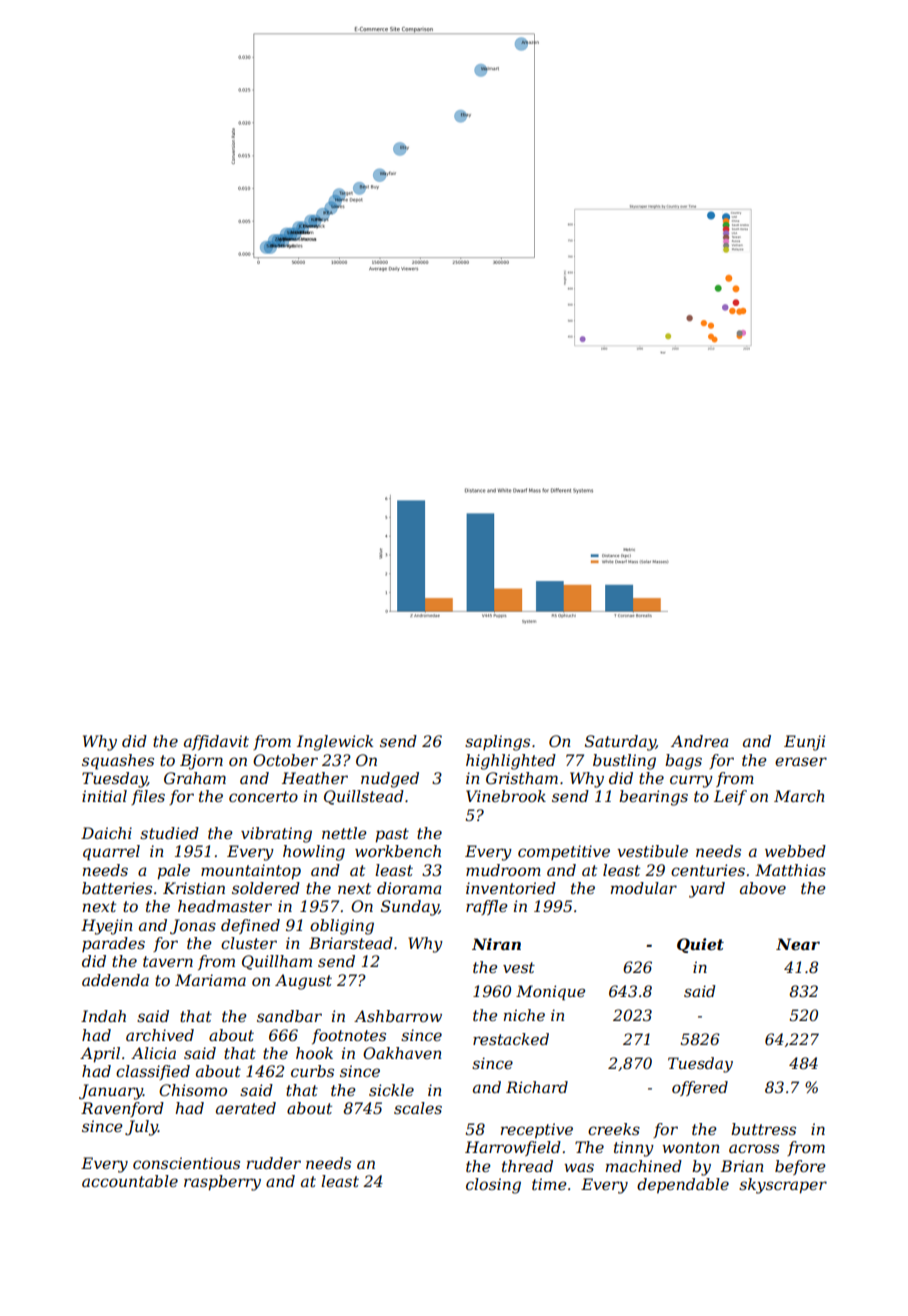 This image has height=1316, width=908. Describe the element at coordinates (130, 1181) in the image. I see `accountable` at that location.
